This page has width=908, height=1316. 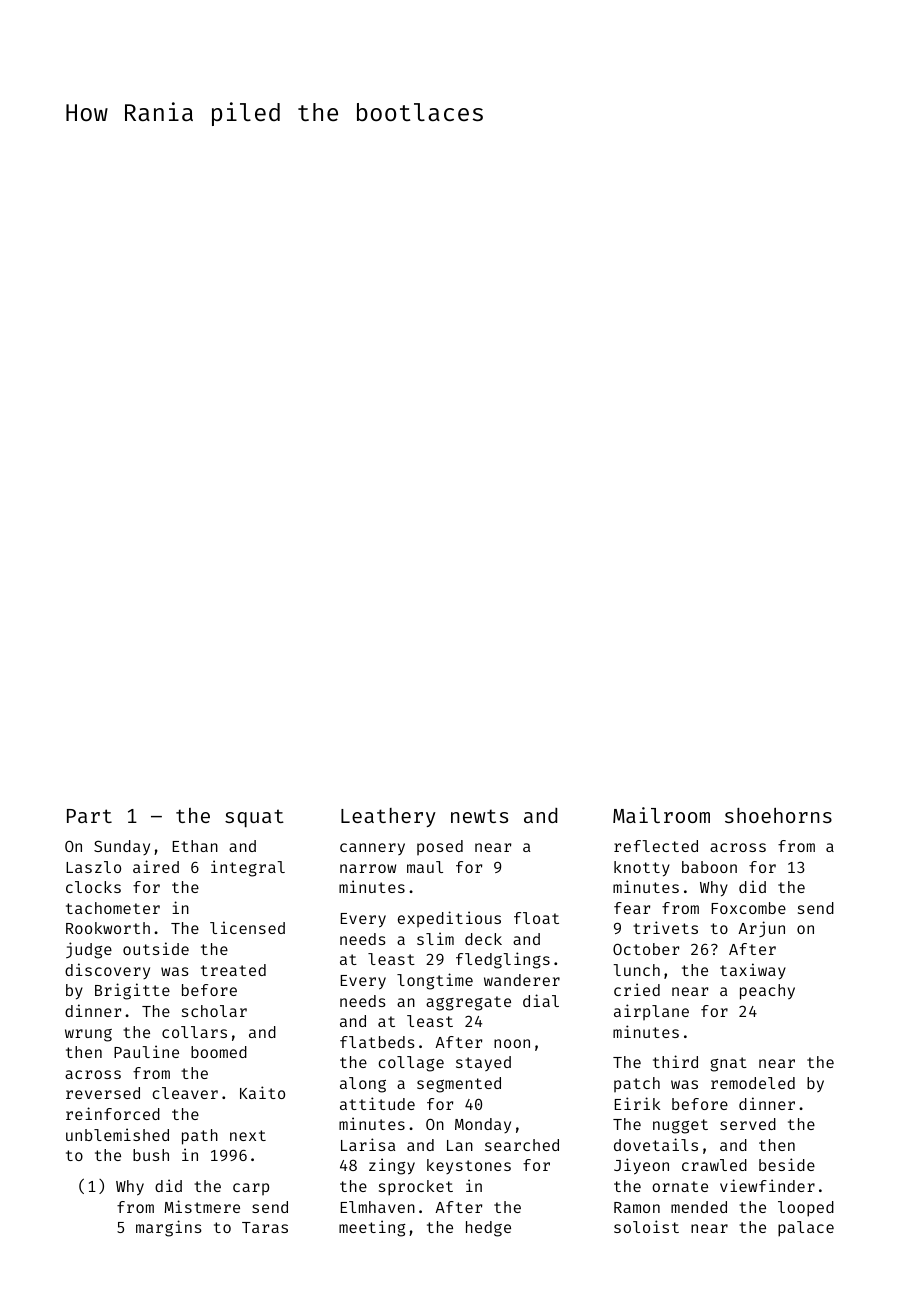 I want to click on newts, so click(x=479, y=816).
